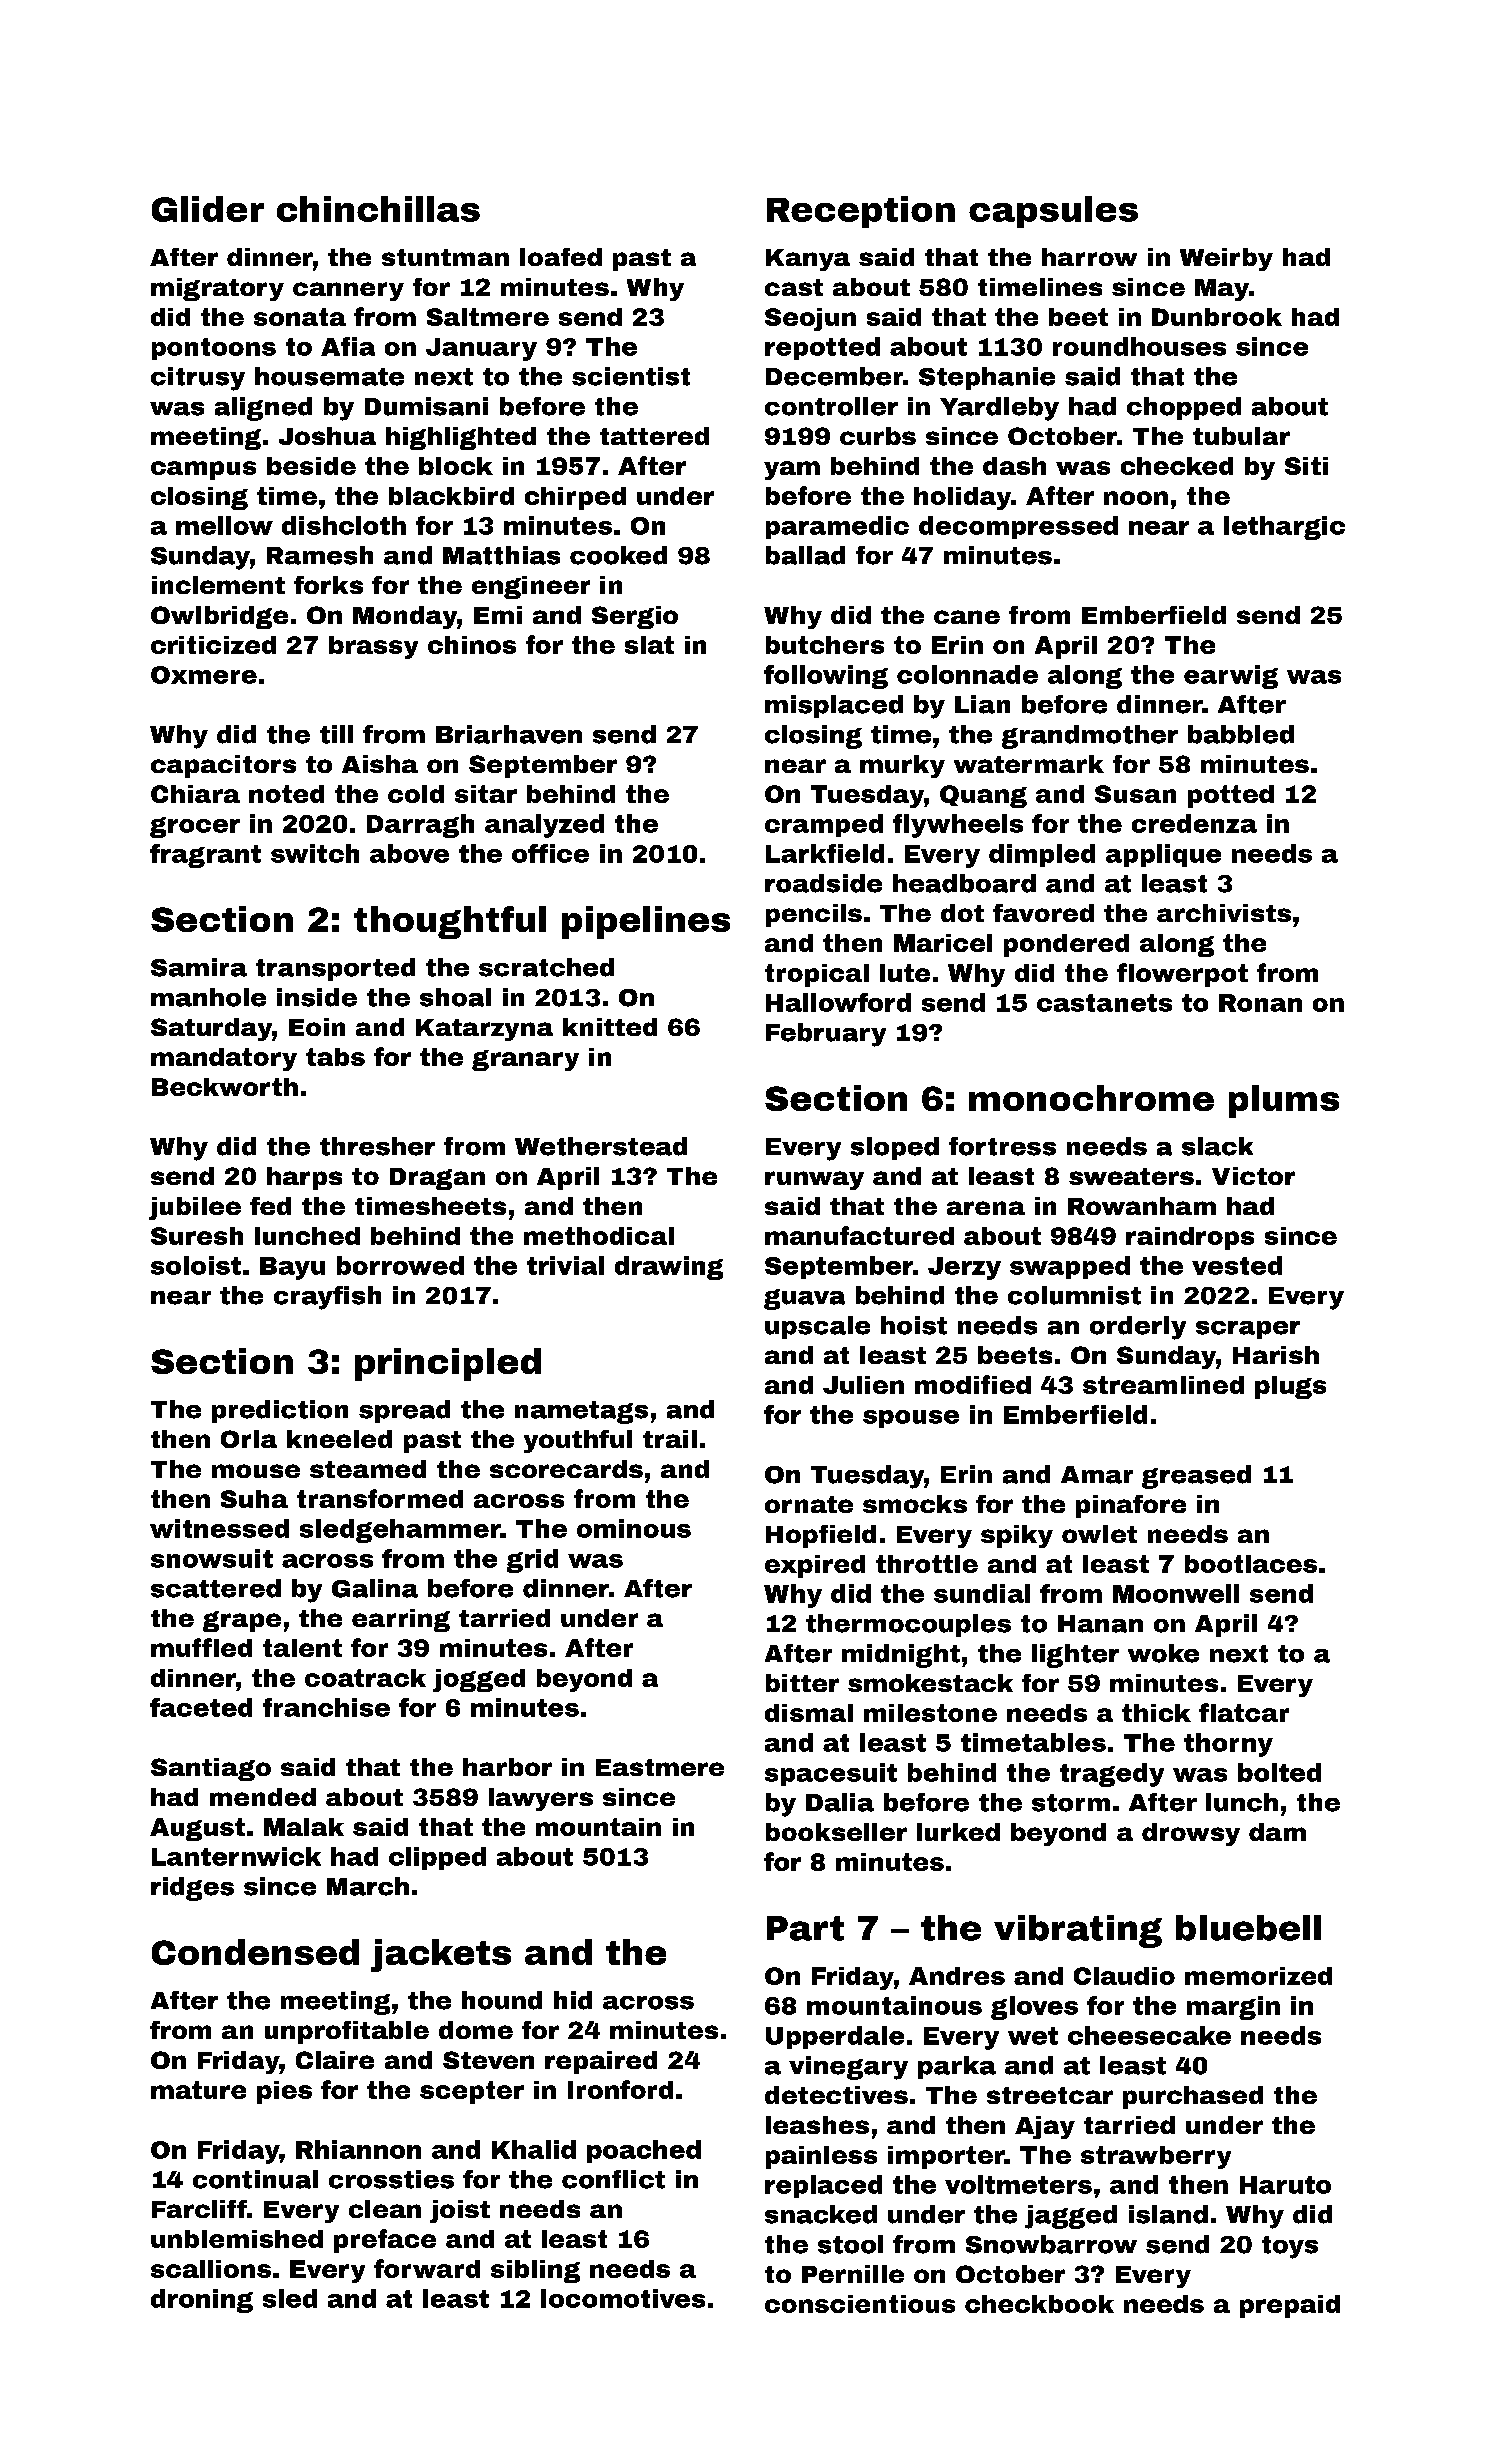  I want to click on Moonwell, so click(1176, 1593).
